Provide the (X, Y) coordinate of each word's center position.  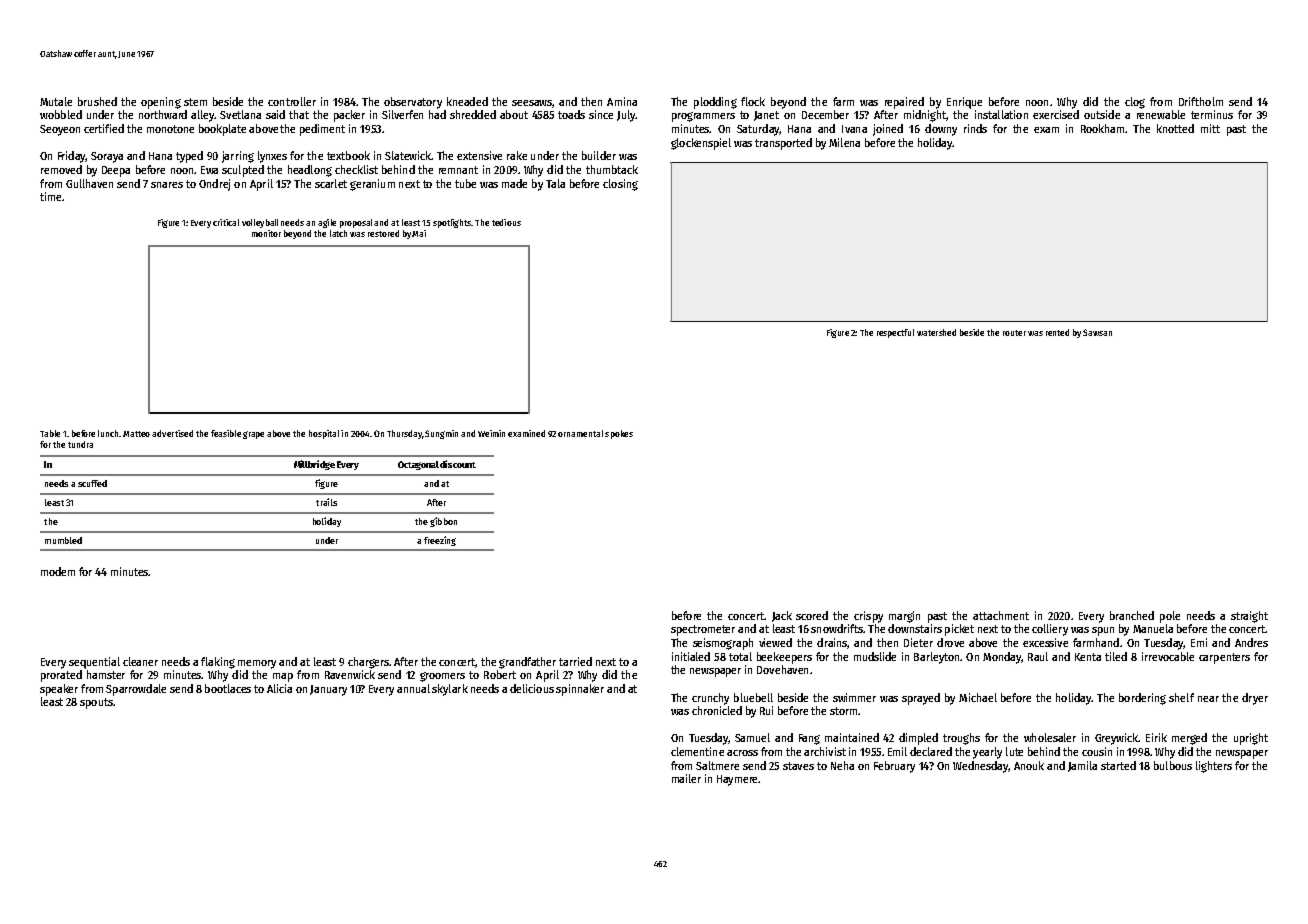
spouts (96, 703)
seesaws (532, 103)
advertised (172, 433)
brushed (97, 101)
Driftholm (1201, 101)
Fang (809, 739)
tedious (506, 222)
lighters (1214, 767)
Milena (844, 142)
